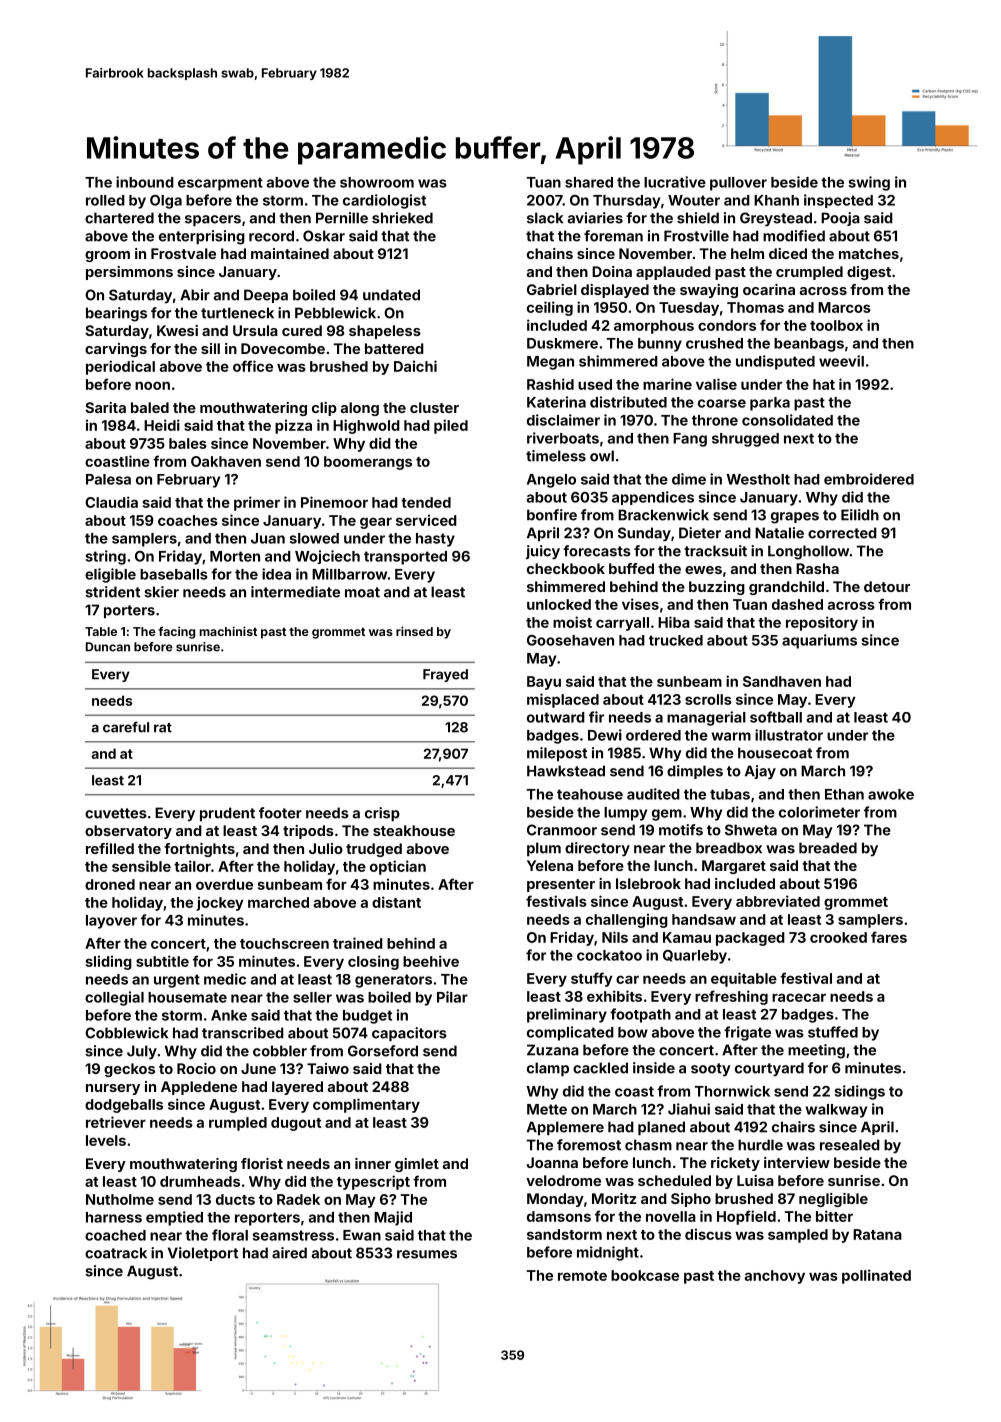  What do you see at coordinates (228, 631) in the screenshot?
I see `machinist` at bounding box center [228, 631].
